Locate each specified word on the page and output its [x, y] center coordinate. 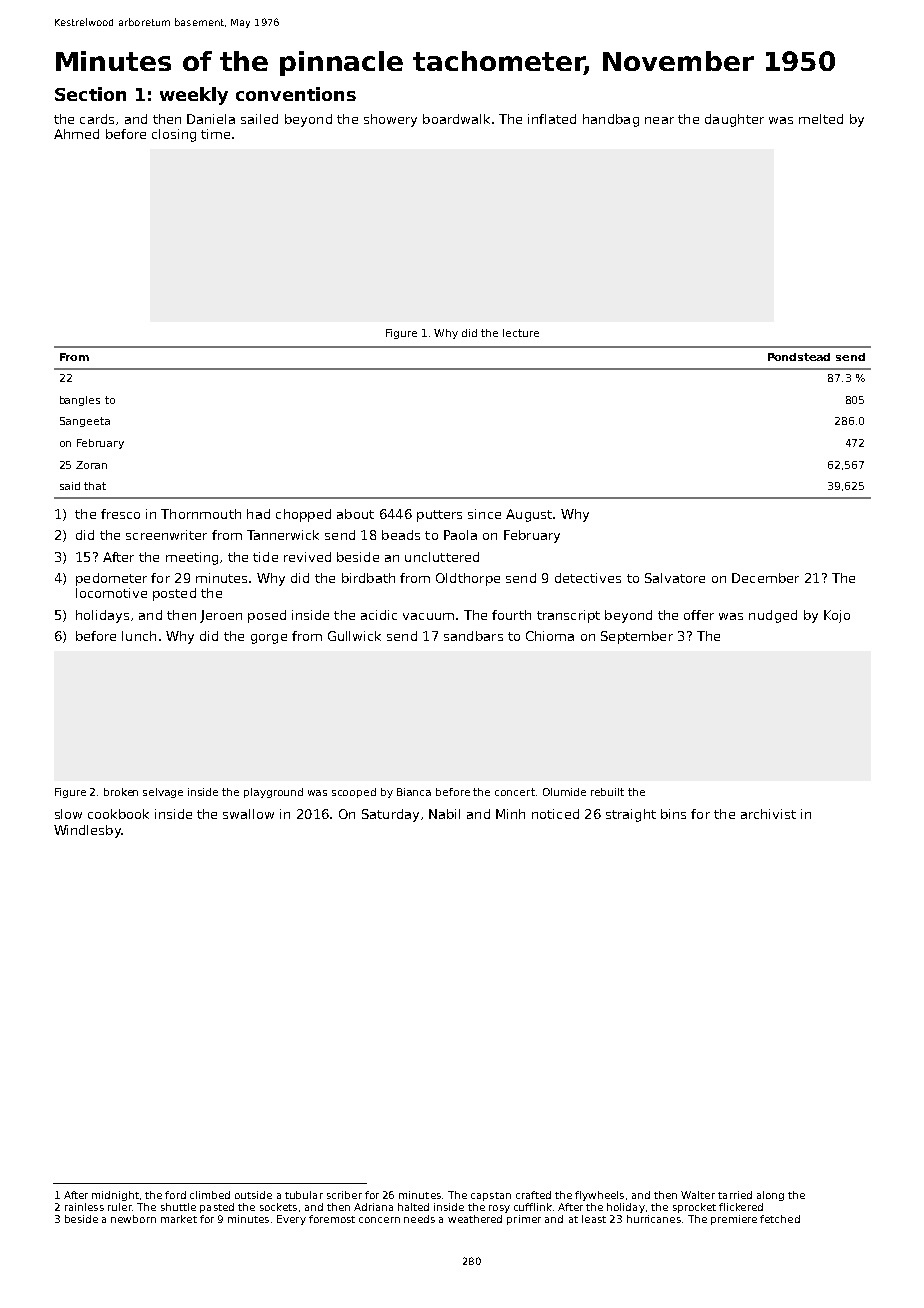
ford [175, 1195]
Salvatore [675, 578]
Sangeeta [85, 422]
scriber [344, 1195]
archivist [768, 814]
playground [273, 793]
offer [699, 615]
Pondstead [799, 357]
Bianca [414, 792]
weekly [194, 96]
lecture [521, 333]
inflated [552, 119]
